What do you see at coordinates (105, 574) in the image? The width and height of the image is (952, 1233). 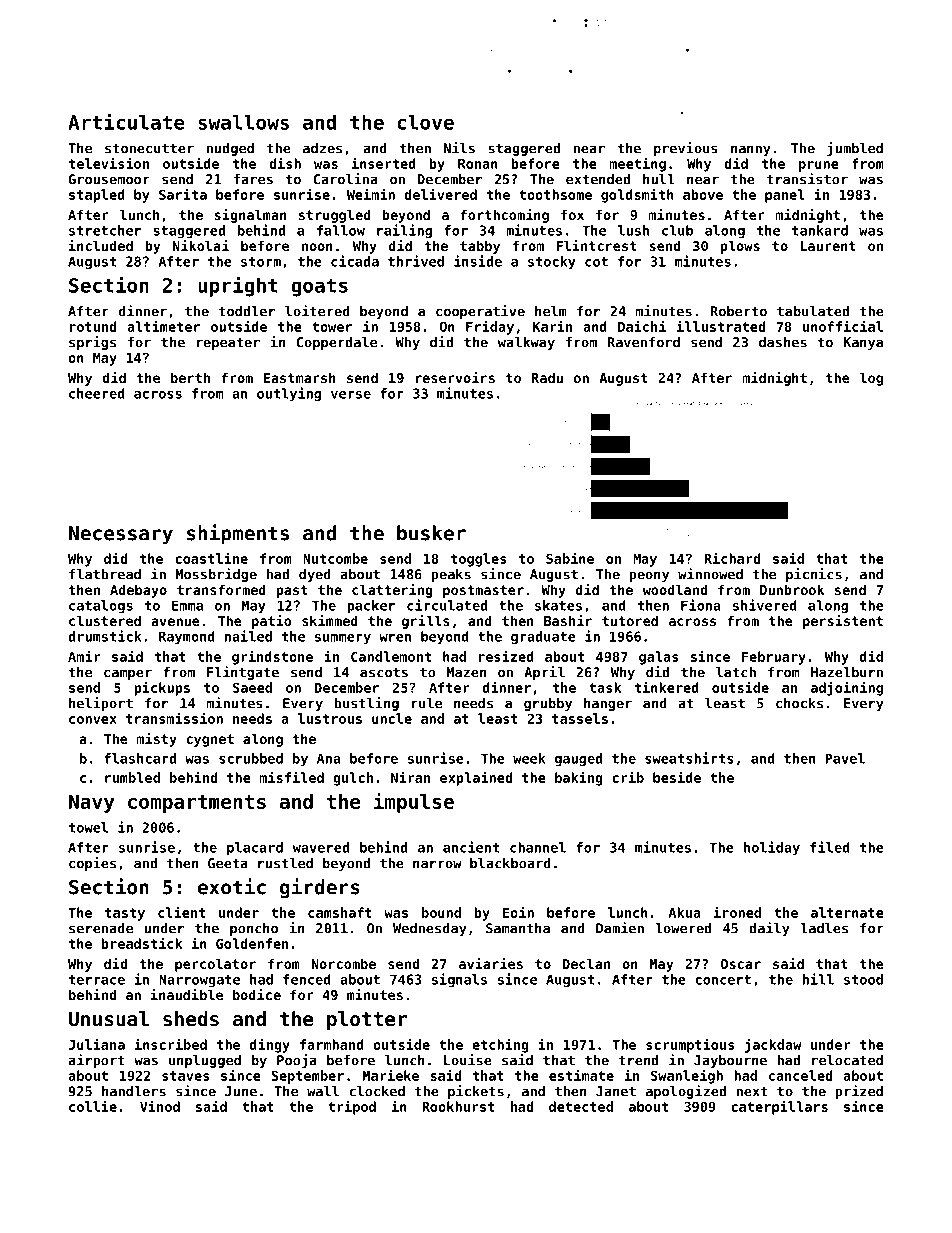 I see `flatbread` at bounding box center [105, 574].
